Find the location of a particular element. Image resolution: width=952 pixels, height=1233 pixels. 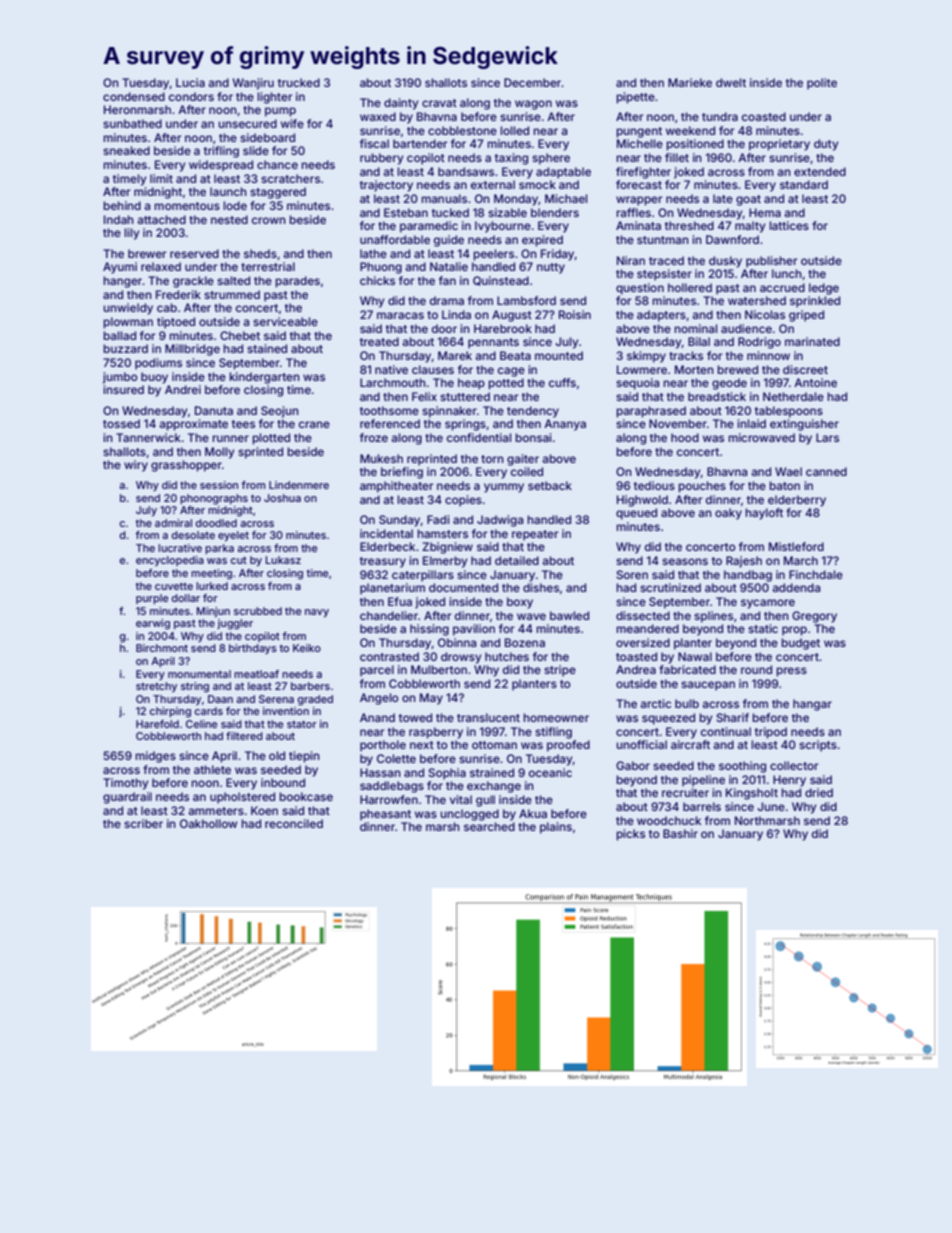

serviceable is located at coordinates (285, 321).
